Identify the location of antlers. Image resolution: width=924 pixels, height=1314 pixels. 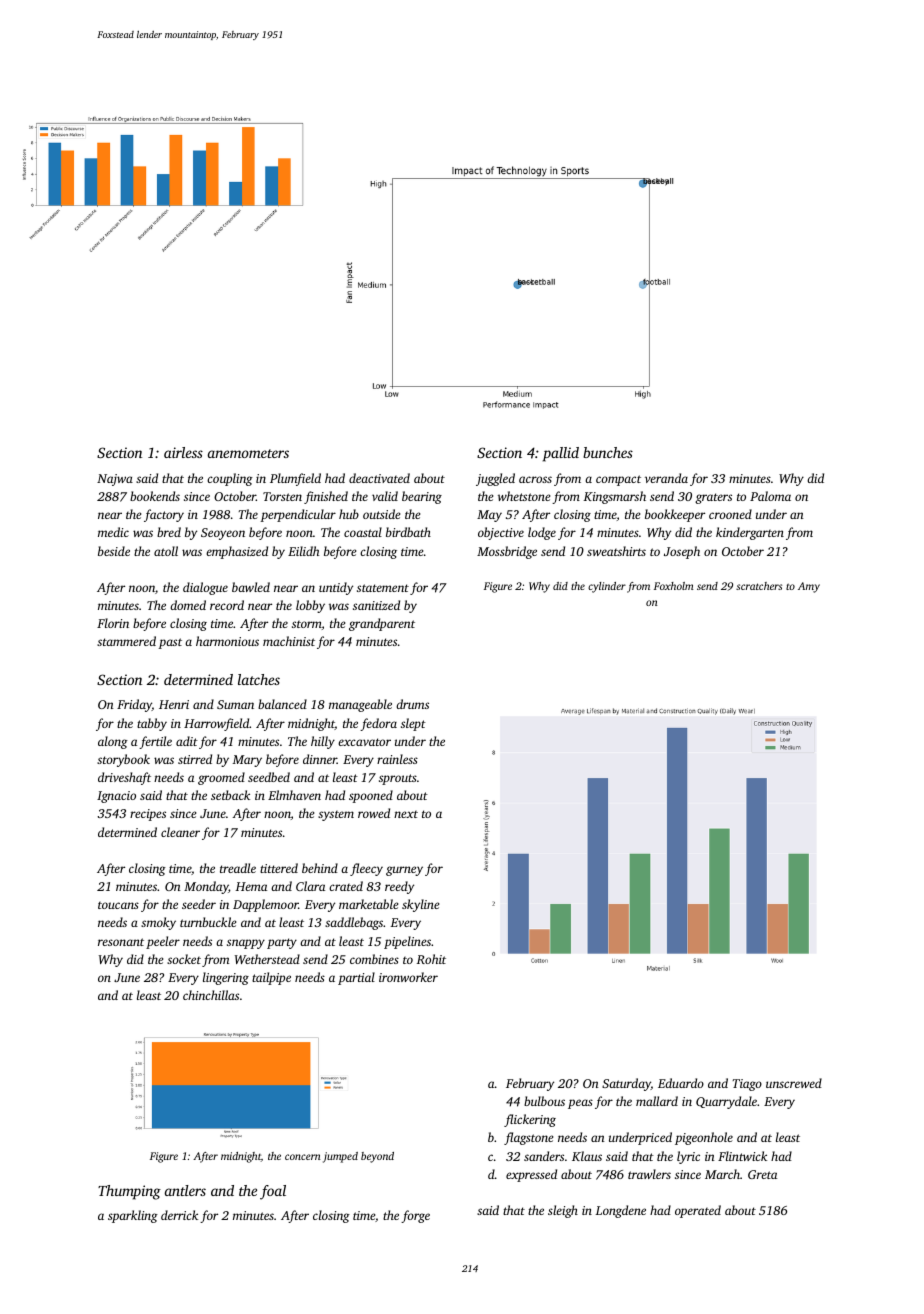
(185, 1190).
